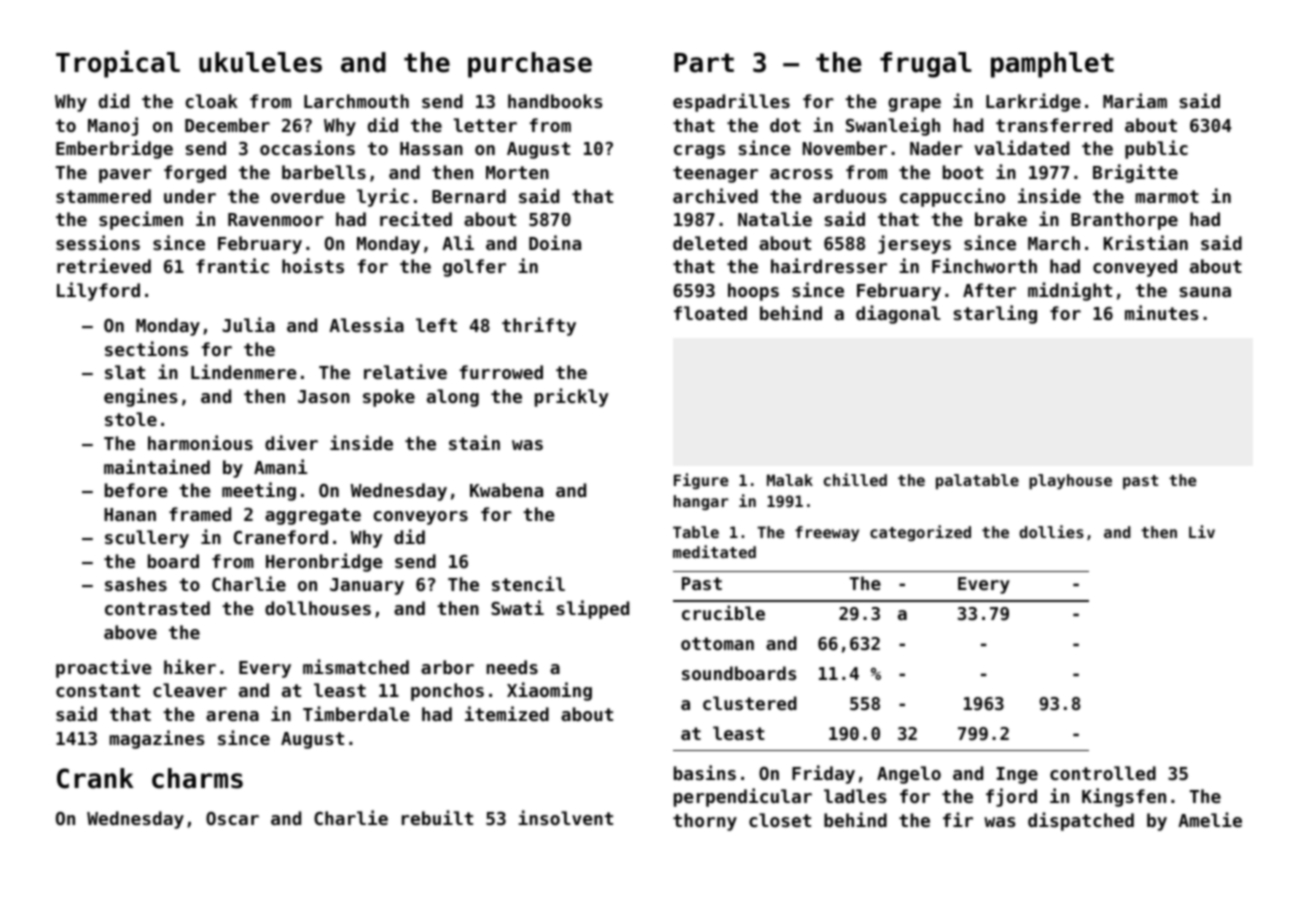 The width and height of the page is (1308, 924). I want to click on Tropical, so click(118, 64).
